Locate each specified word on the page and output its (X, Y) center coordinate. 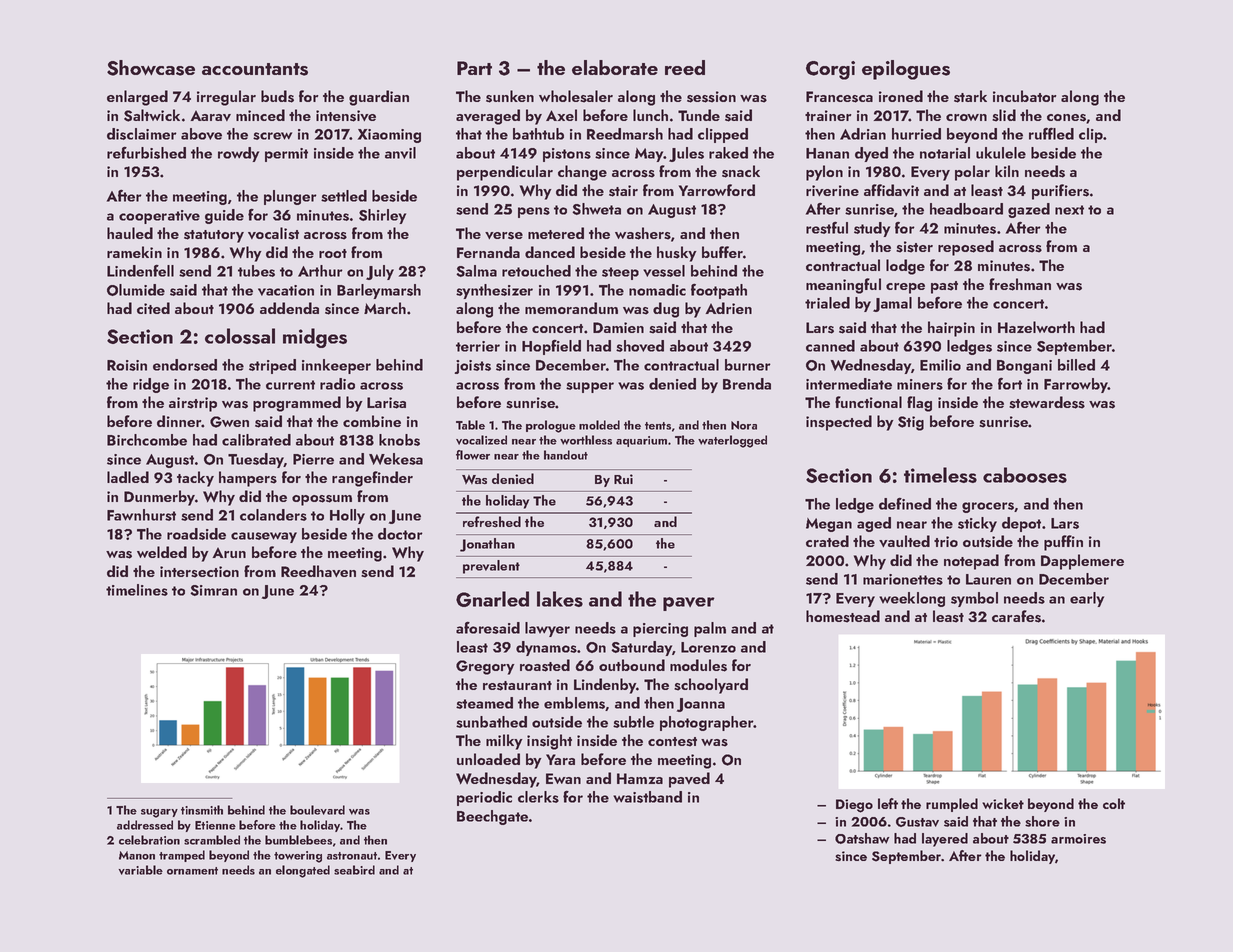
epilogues (906, 70)
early (1087, 599)
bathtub (538, 134)
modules (698, 665)
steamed (484, 703)
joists (472, 367)
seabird (354, 870)
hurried (916, 134)
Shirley (382, 216)
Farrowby (1076, 385)
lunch (650, 115)
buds (277, 96)
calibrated (256, 440)
